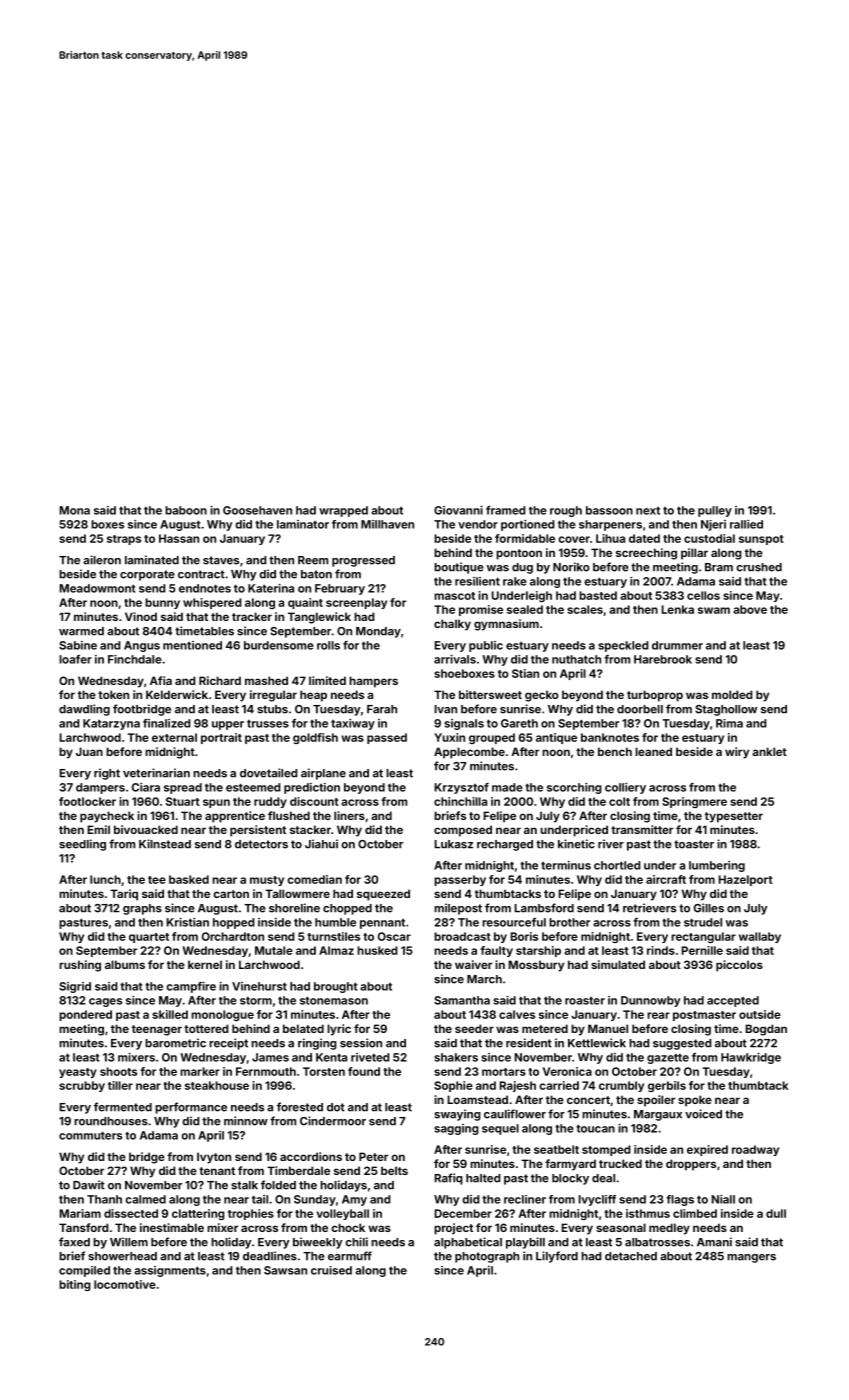 This screenshot has width=849, height=1400. I want to click on roadway, so click(755, 1150).
